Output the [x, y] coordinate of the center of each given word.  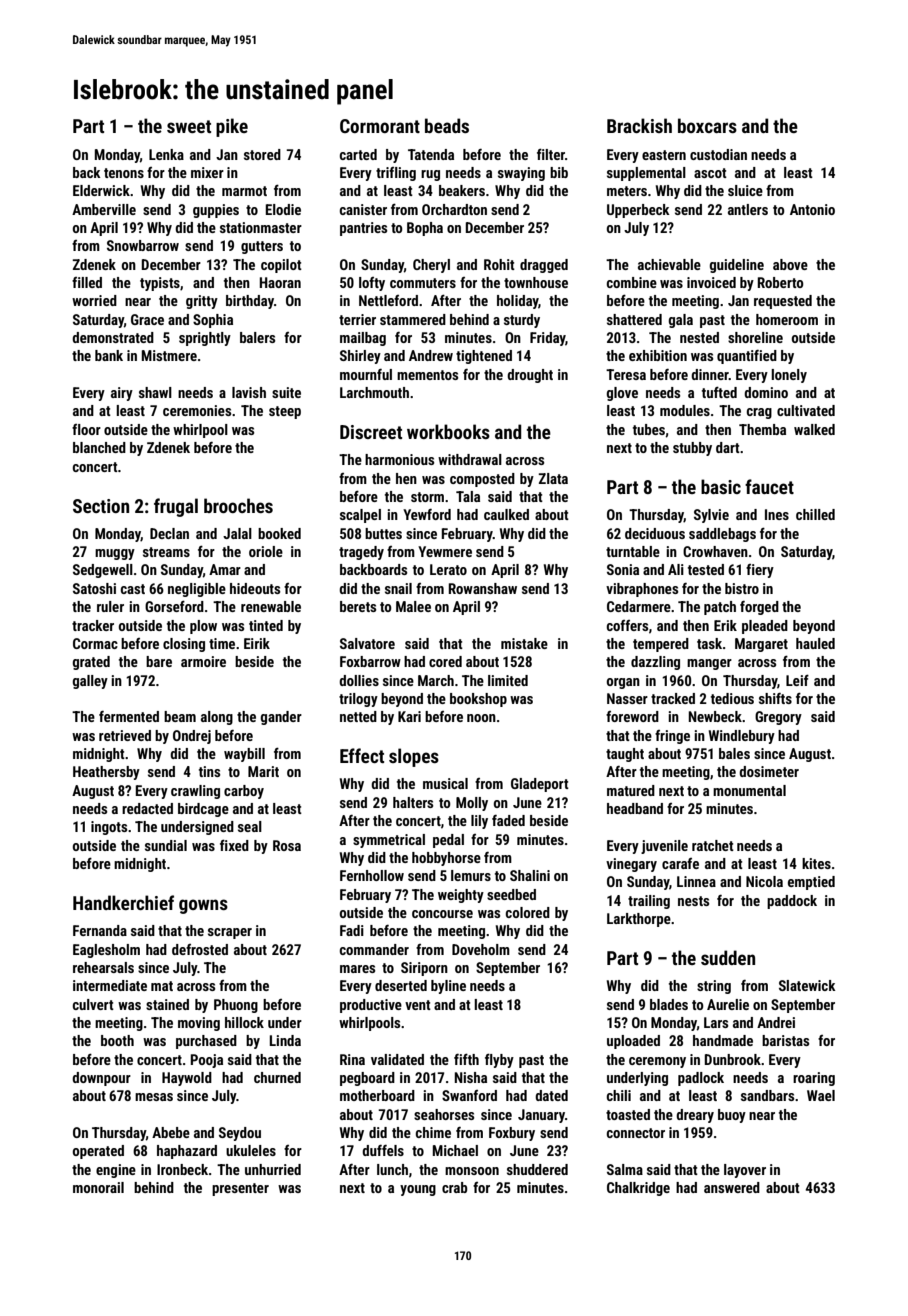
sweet [189, 126]
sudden [728, 957]
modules [685, 410]
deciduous [655, 533]
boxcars [707, 125]
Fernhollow [372, 875]
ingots [109, 828]
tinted [266, 625]
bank [109, 355]
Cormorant [380, 126]
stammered [413, 319]
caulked [506, 514]
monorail [98, 1187]
